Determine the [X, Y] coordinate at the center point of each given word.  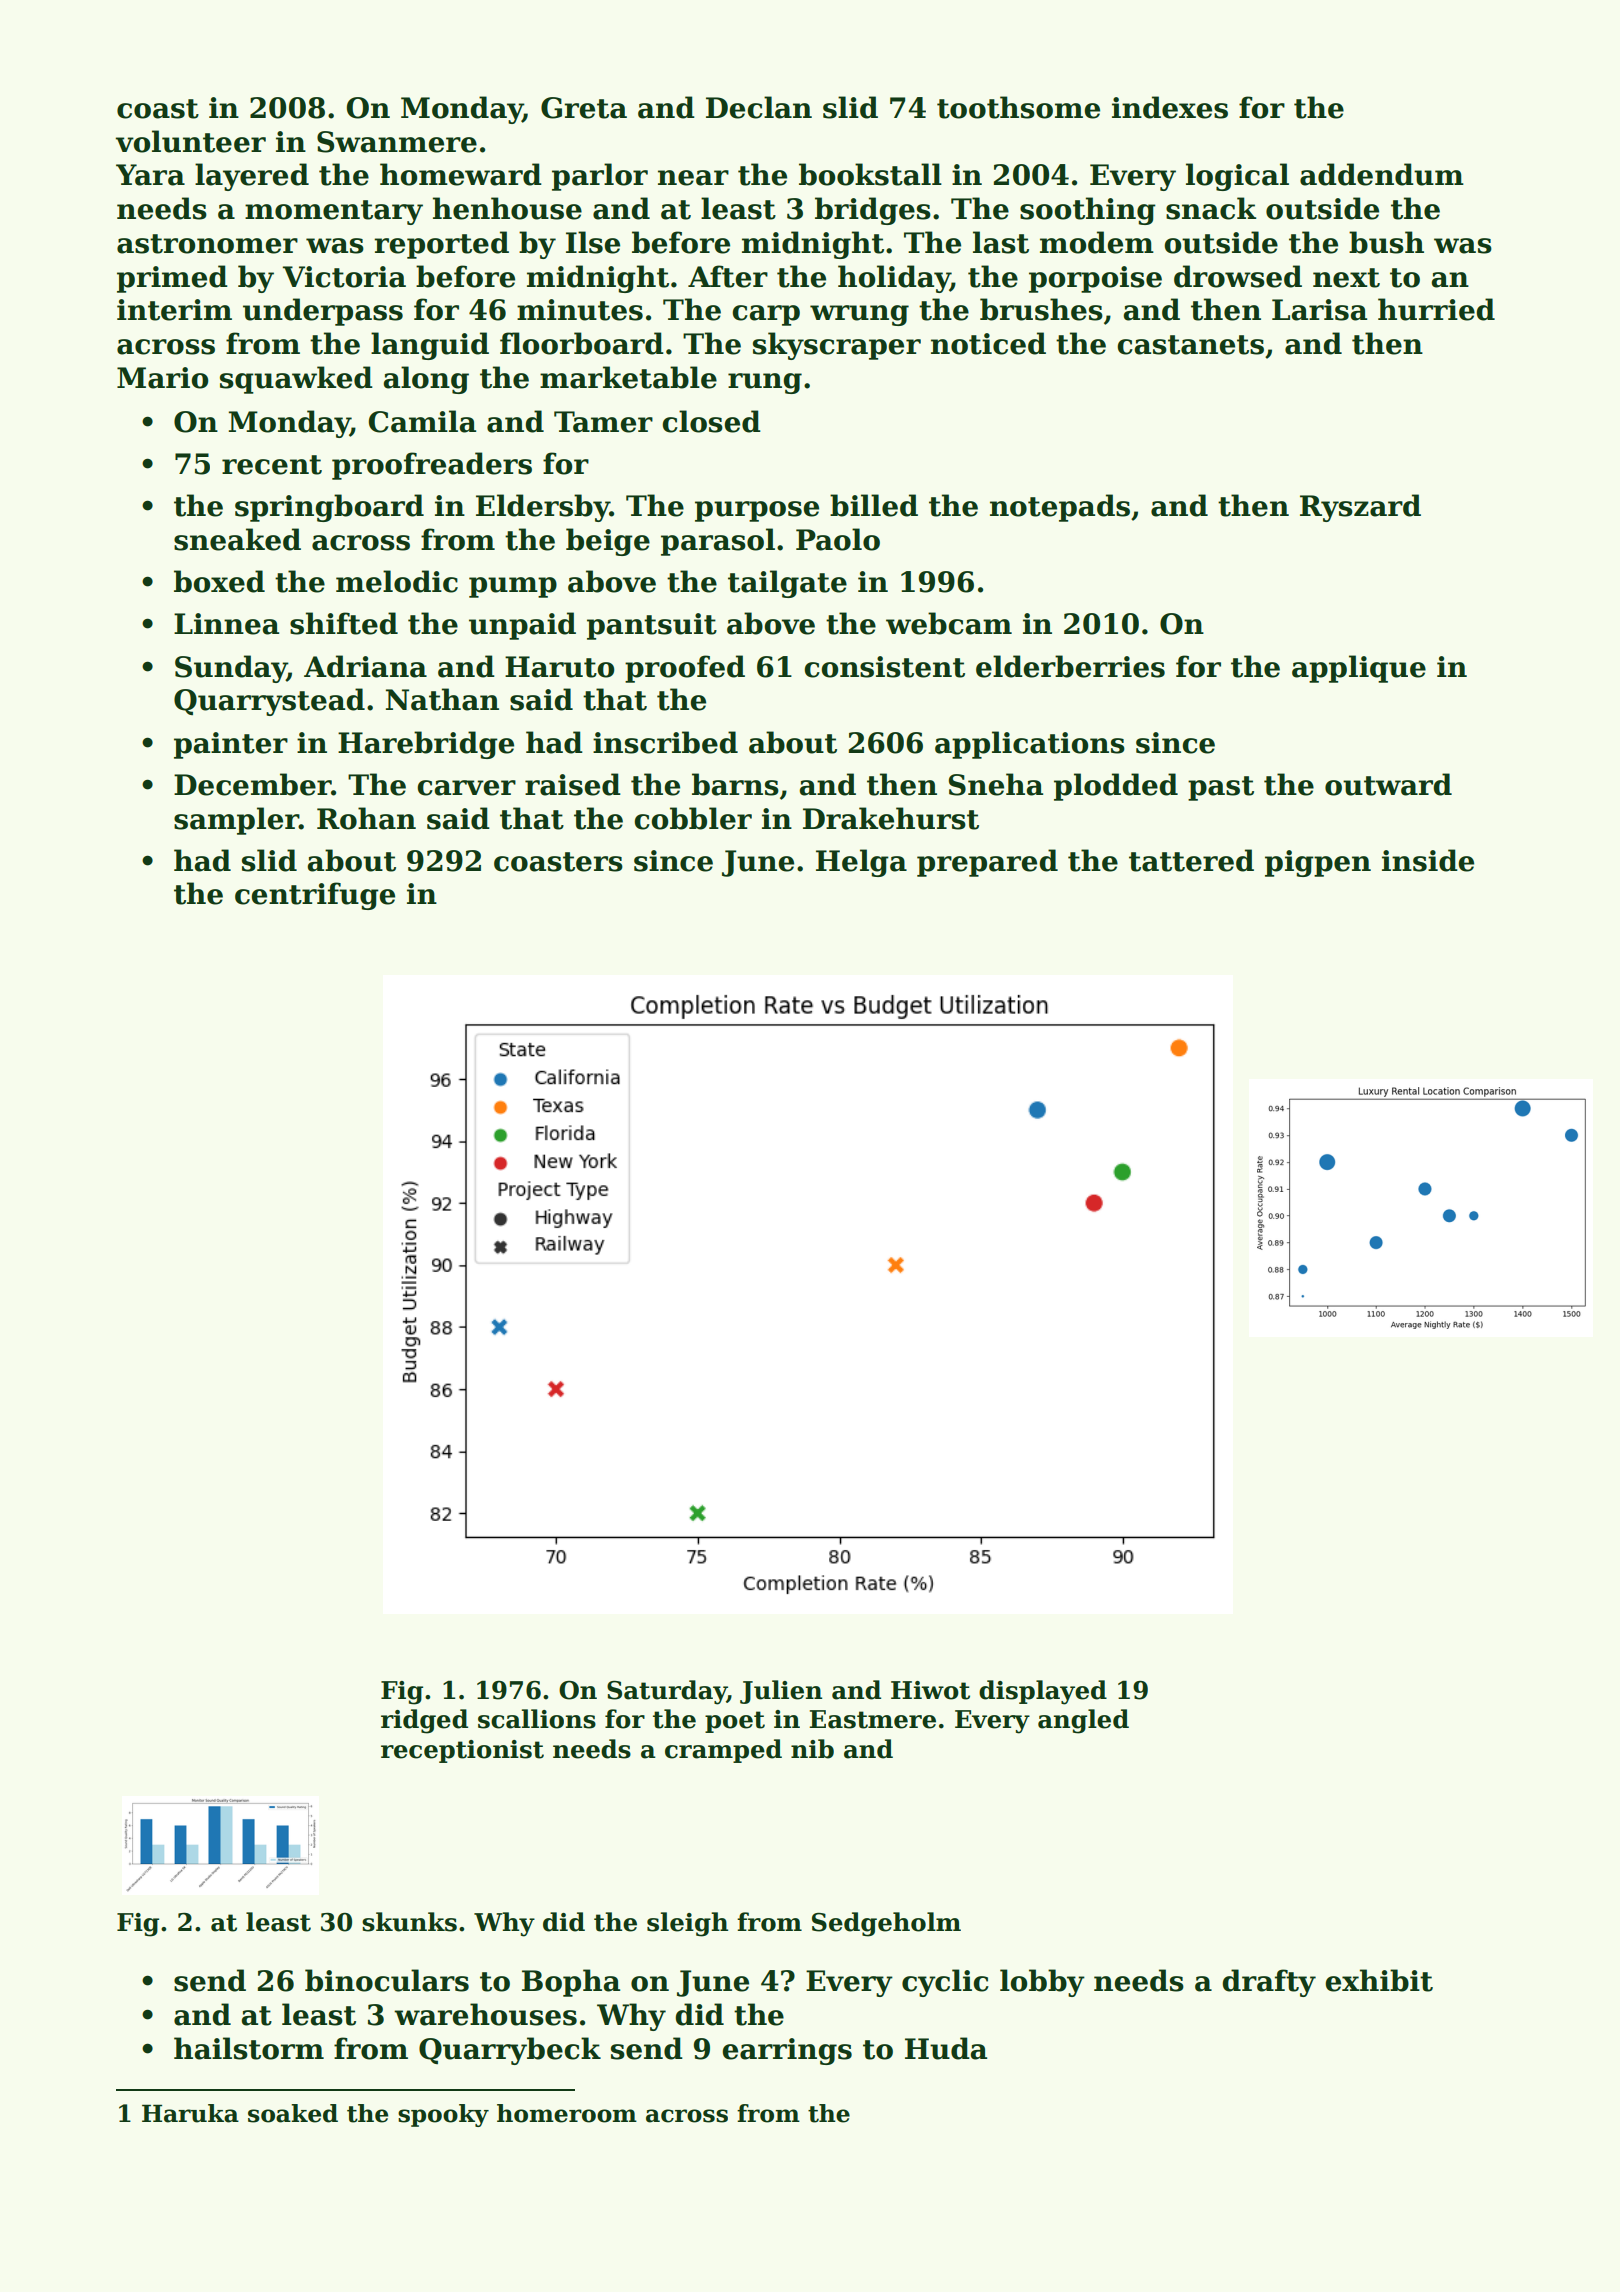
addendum [1382, 174]
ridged [424, 1721]
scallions [537, 1719]
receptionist [462, 1751]
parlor [600, 177]
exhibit [1379, 1980]
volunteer [190, 141]
